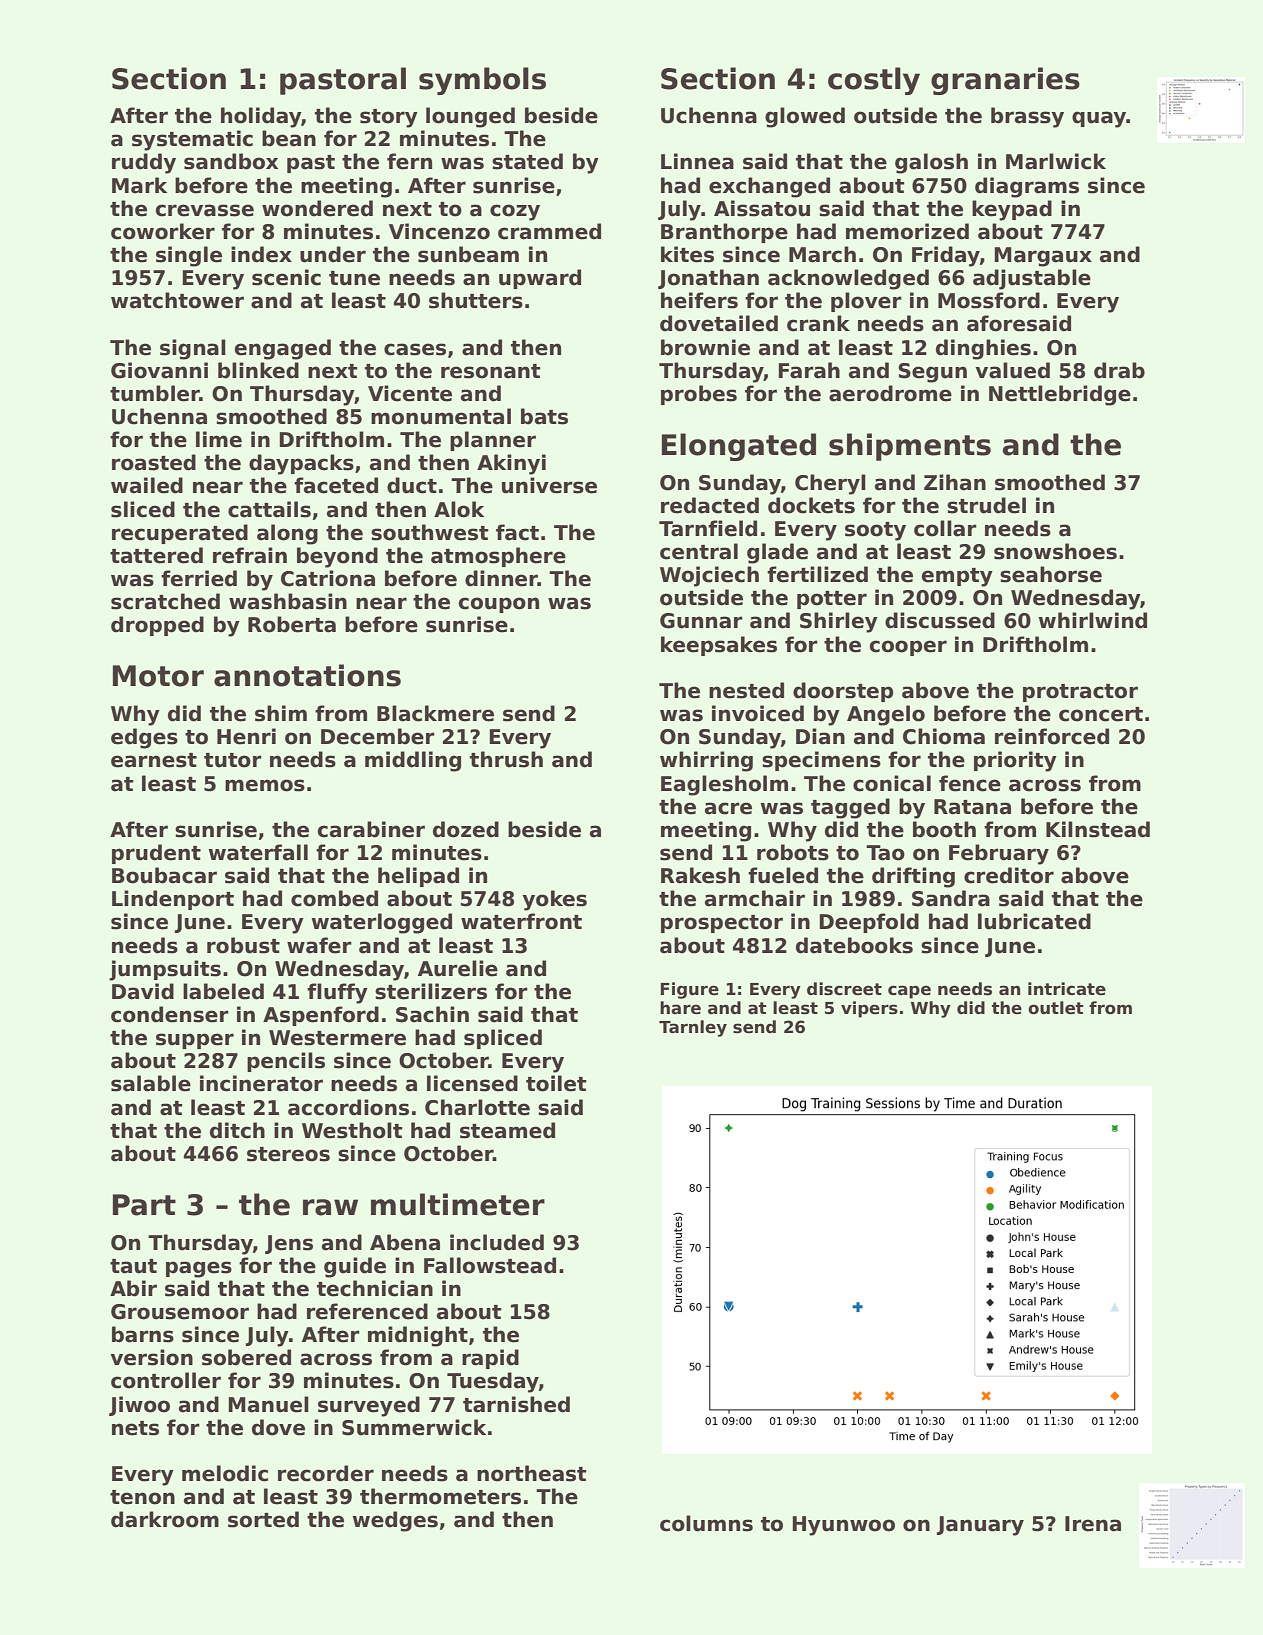  Describe the element at coordinates (940, 620) in the screenshot. I see `discussed` at that location.
